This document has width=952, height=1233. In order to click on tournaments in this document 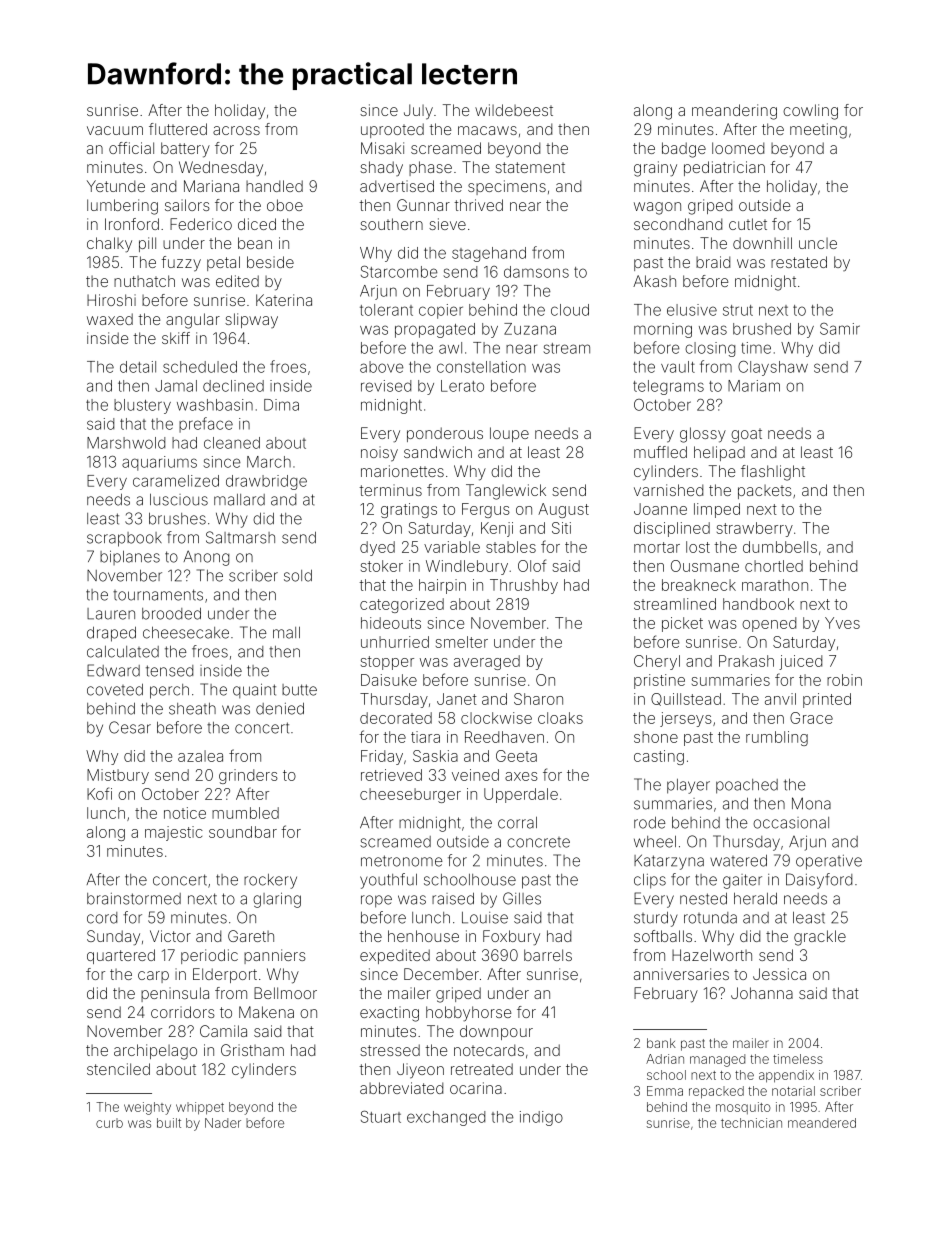, I will do `click(158, 595)`.
